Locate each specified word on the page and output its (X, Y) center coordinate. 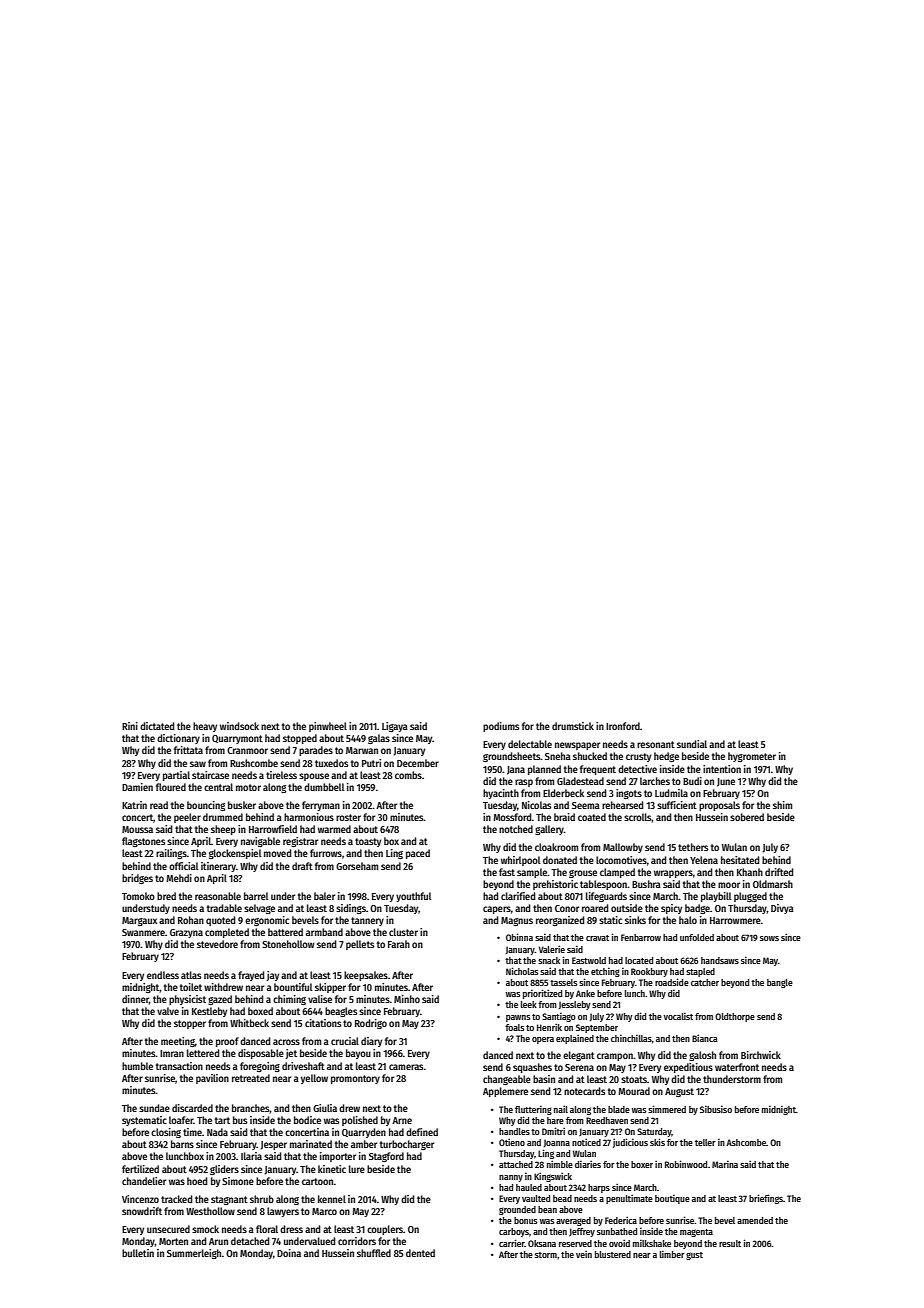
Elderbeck (563, 793)
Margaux (139, 921)
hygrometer (752, 757)
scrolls (638, 817)
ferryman (321, 806)
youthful (413, 897)
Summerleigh (194, 1254)
